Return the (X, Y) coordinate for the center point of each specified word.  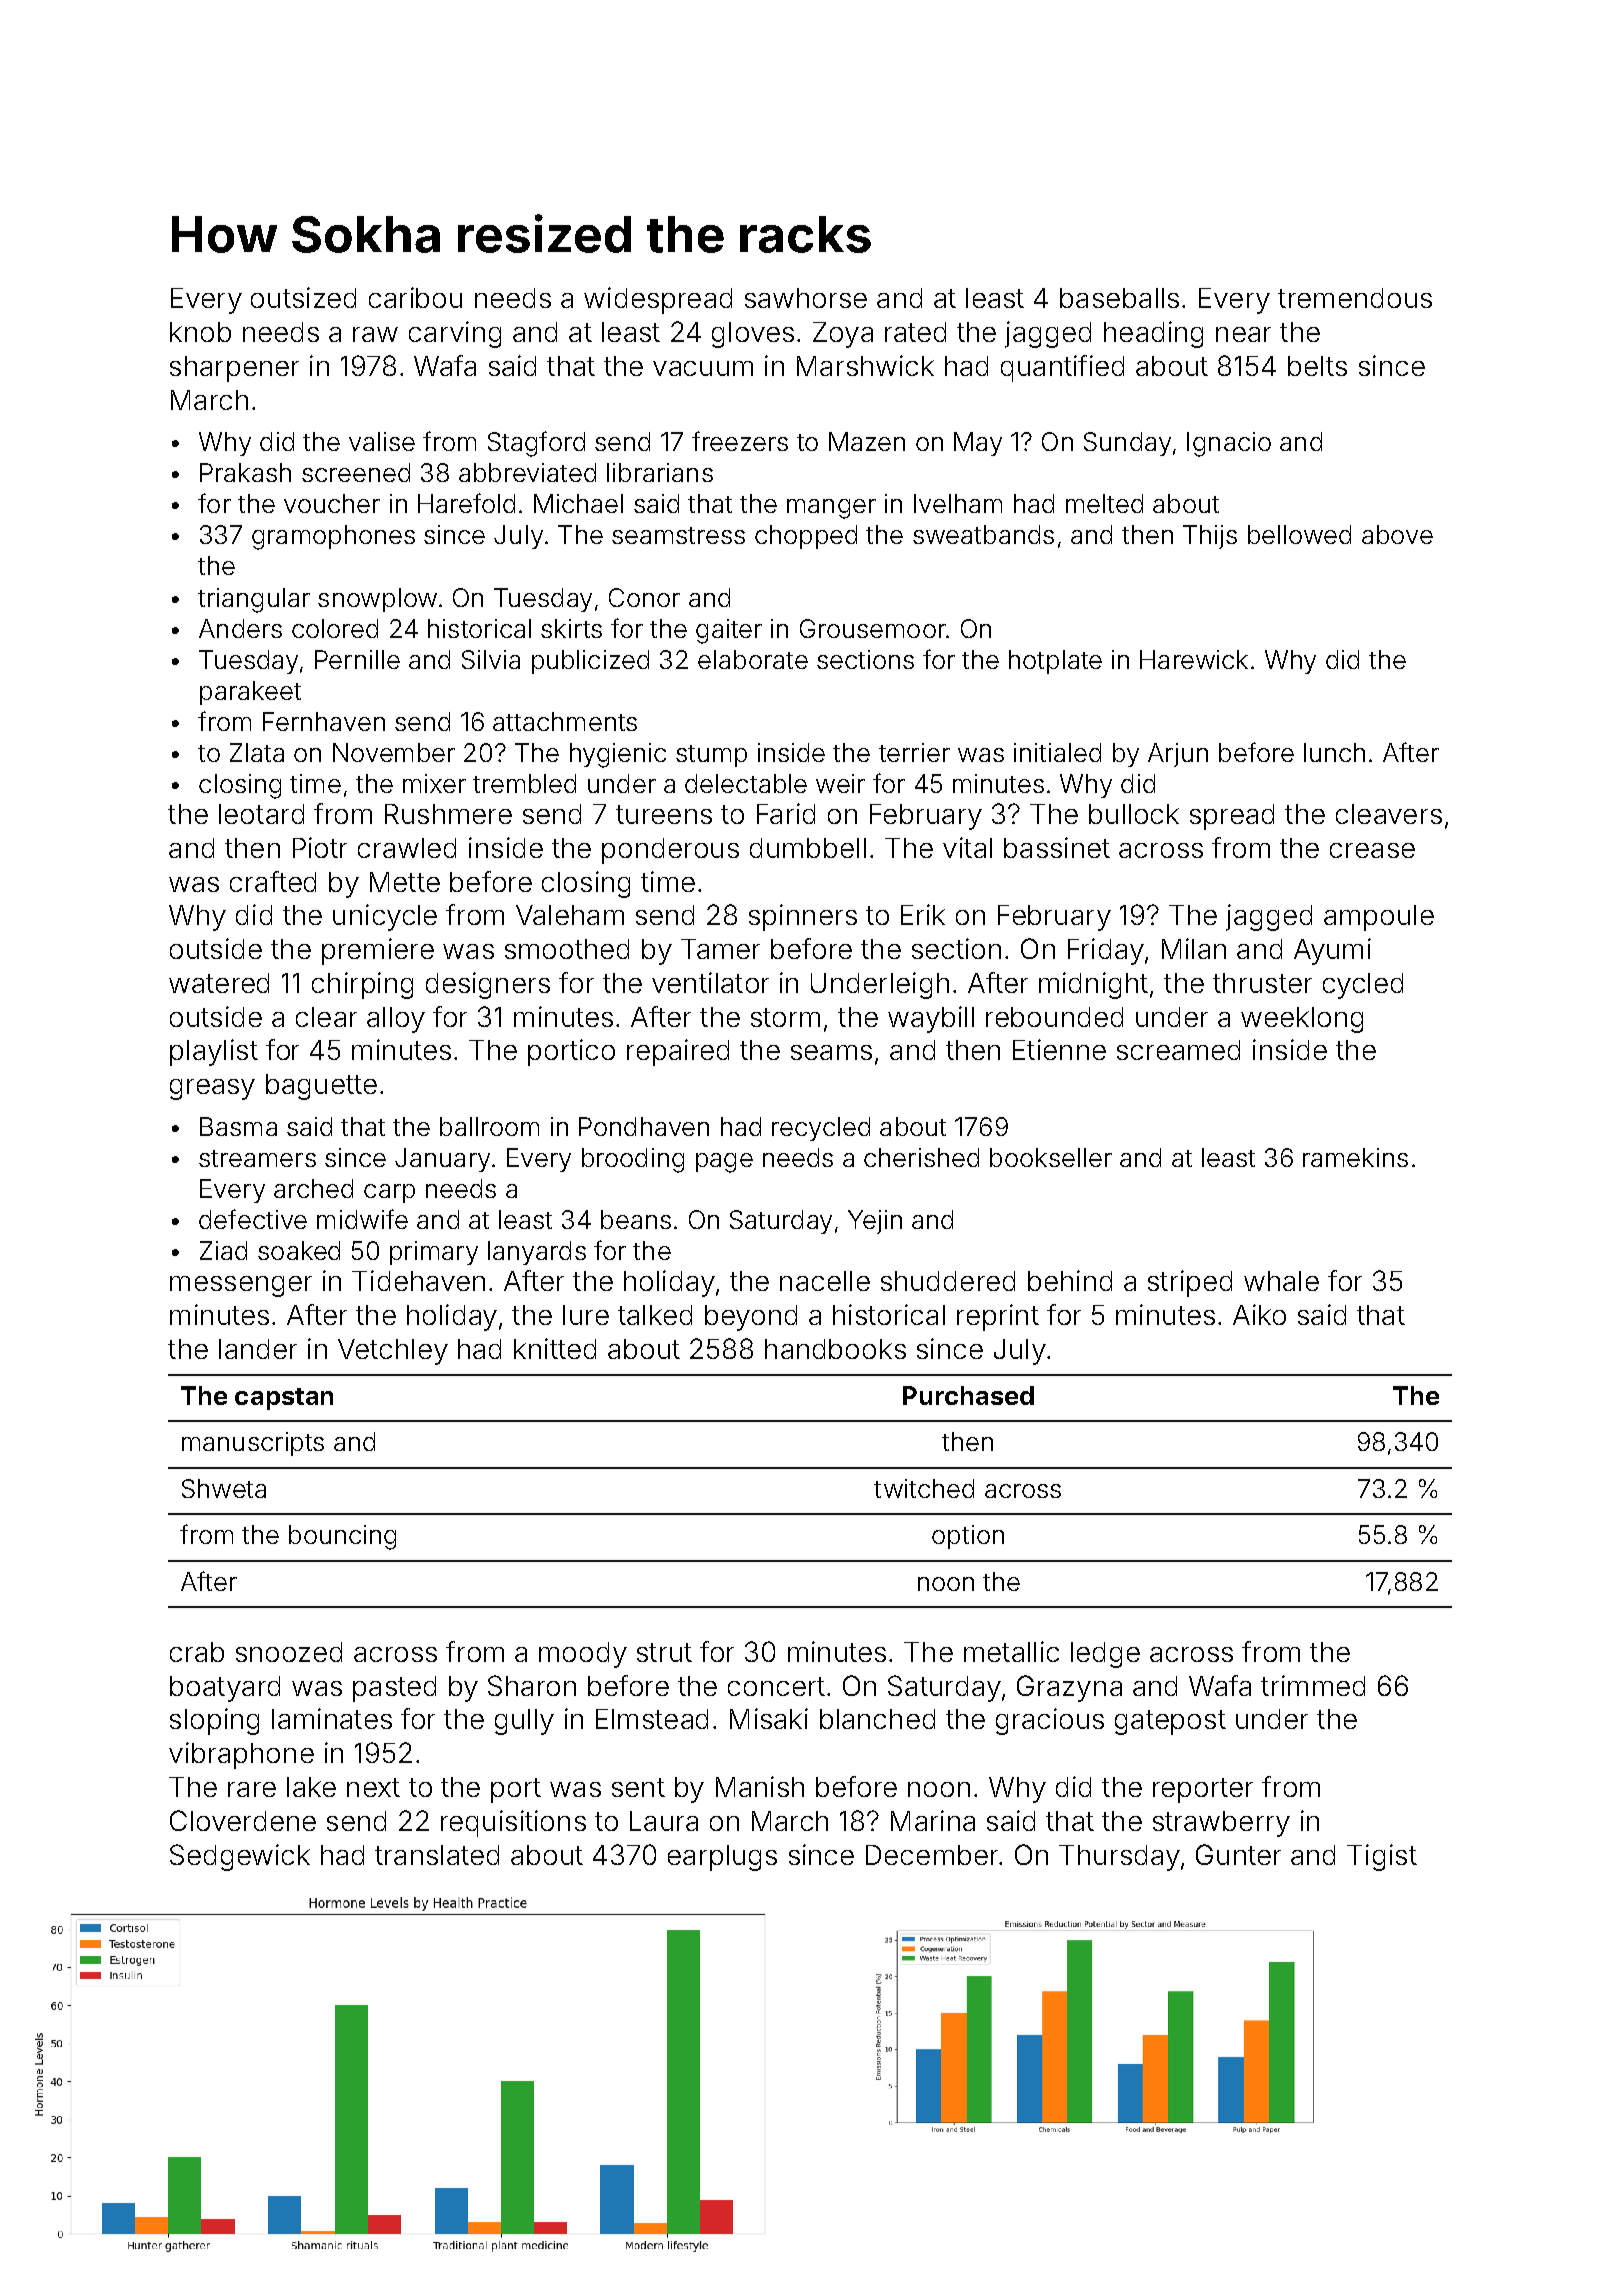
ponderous (670, 851)
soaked (299, 1250)
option (968, 1537)
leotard (261, 814)
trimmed (1313, 1685)
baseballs (1119, 298)
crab (197, 1652)
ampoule (1379, 918)
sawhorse (806, 298)
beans (636, 1219)
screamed (1178, 1050)
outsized (303, 297)
